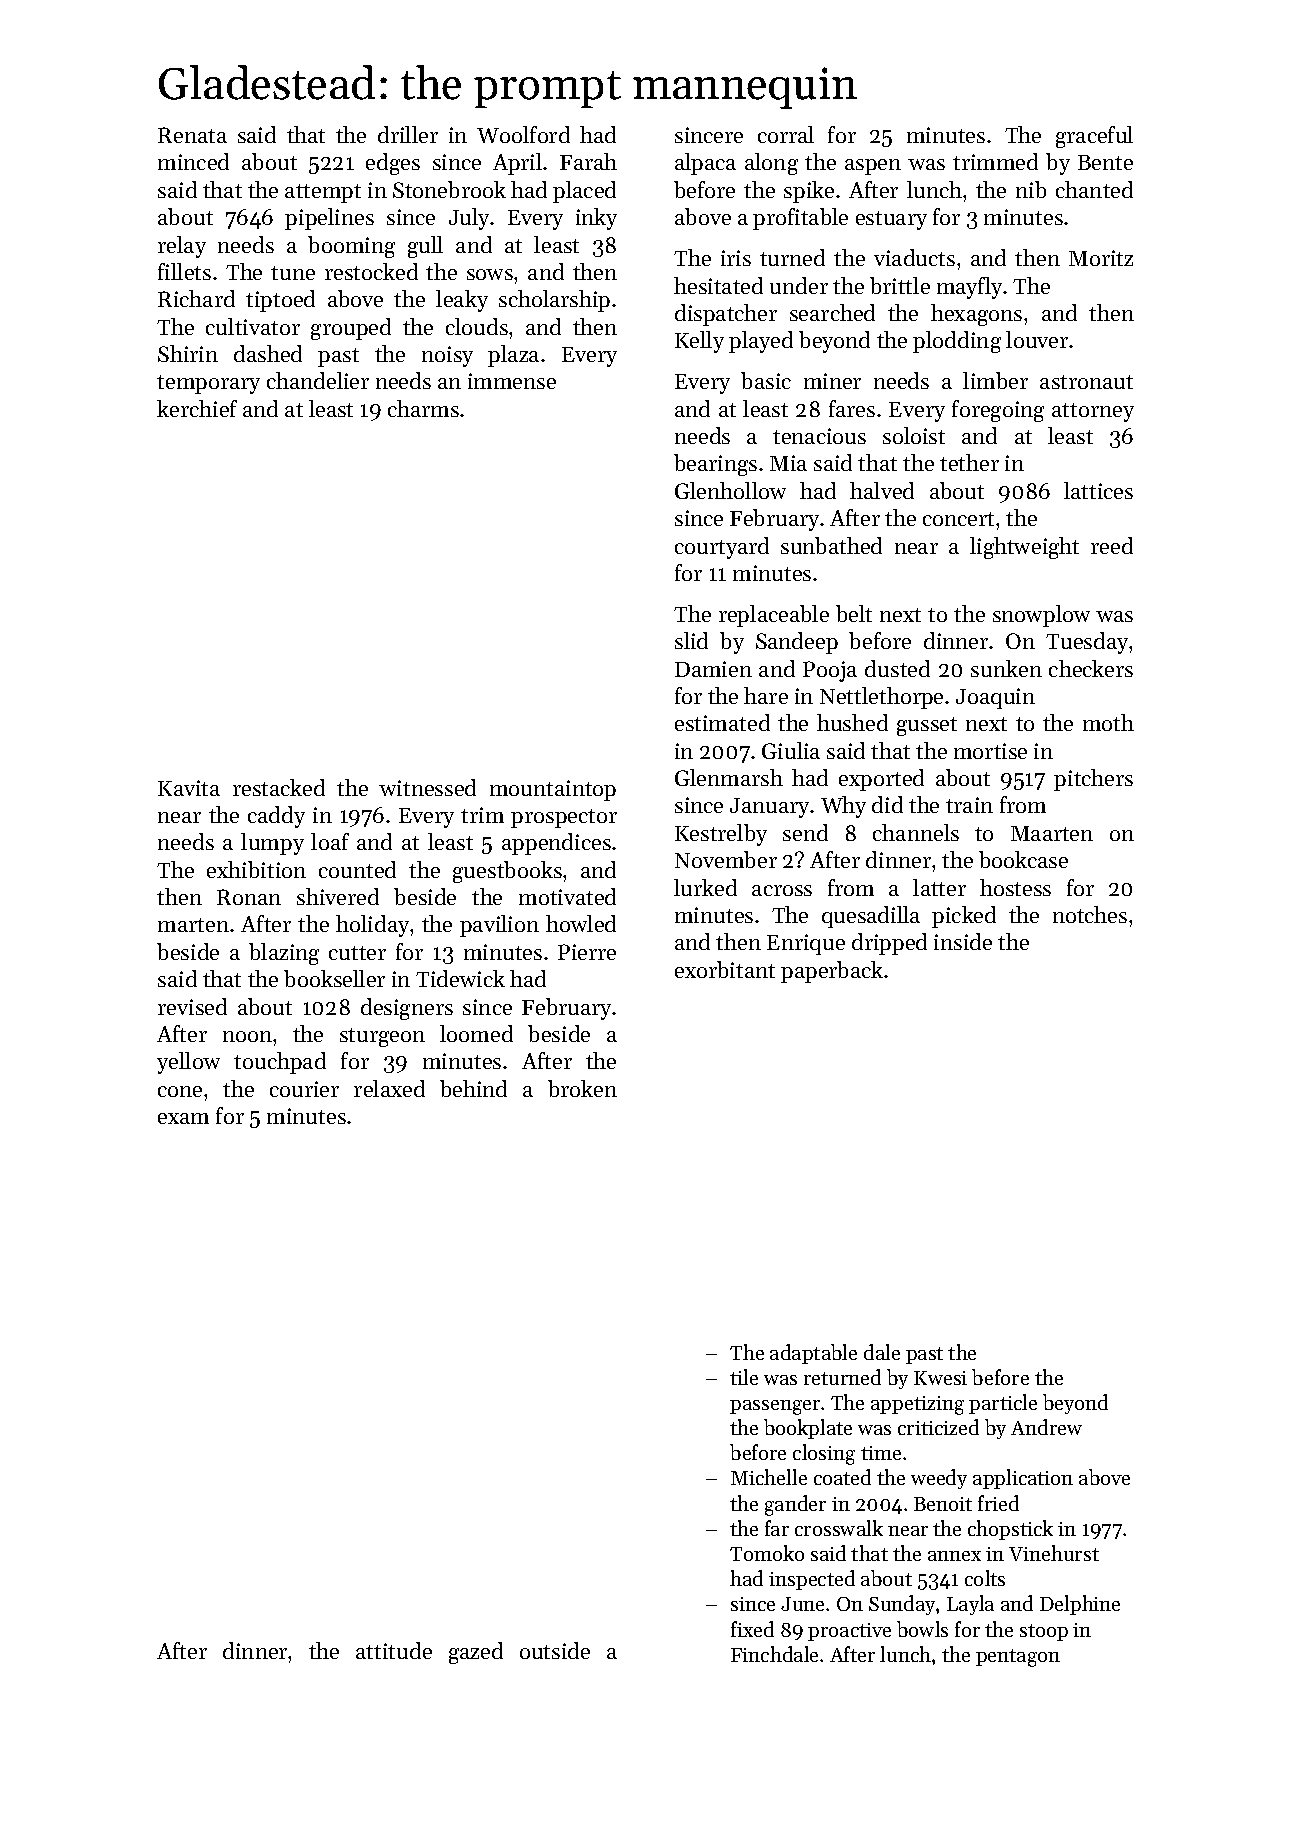  I want to click on shivered, so click(338, 896).
